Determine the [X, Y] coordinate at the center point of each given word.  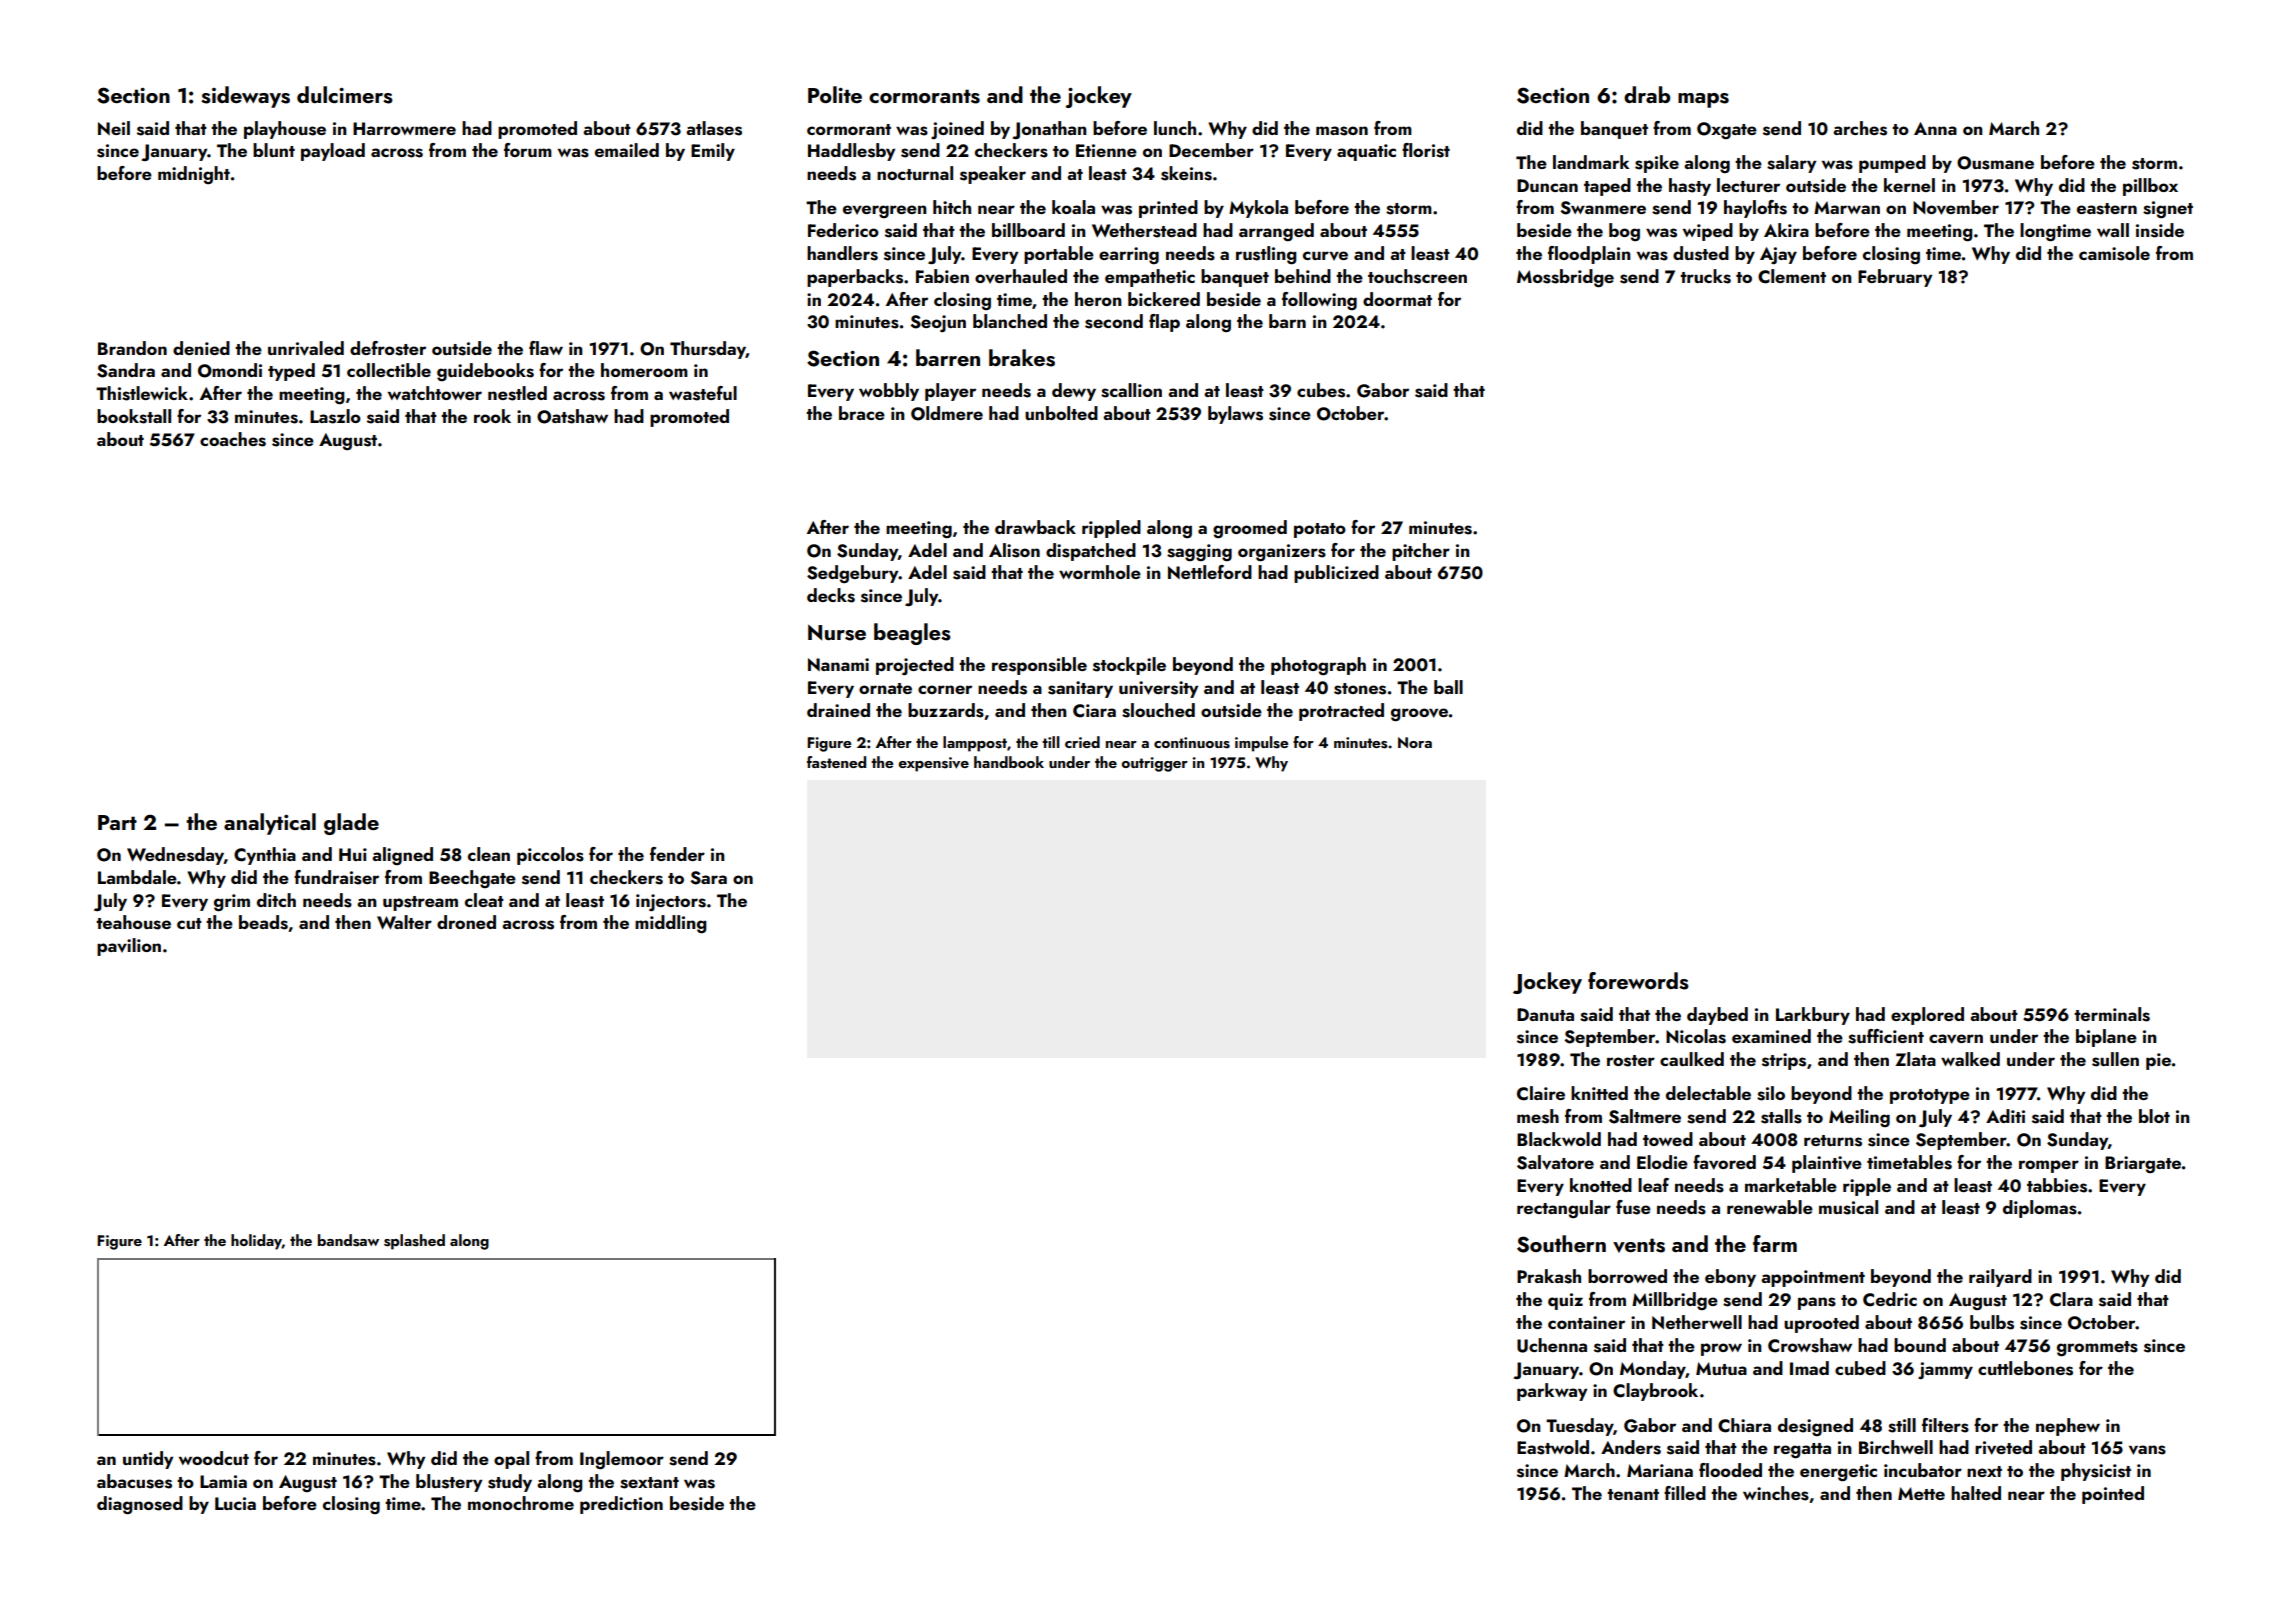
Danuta [1545, 1014]
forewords [1638, 981]
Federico [843, 230]
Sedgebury [853, 574]
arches [1860, 128]
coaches [233, 439]
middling [671, 924]
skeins [1186, 173]
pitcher [1421, 552]
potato [1320, 530]
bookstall [134, 416]
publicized [1336, 574]
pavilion [129, 947]
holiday [256, 1242]
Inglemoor [622, 1460]
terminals [2112, 1014]
